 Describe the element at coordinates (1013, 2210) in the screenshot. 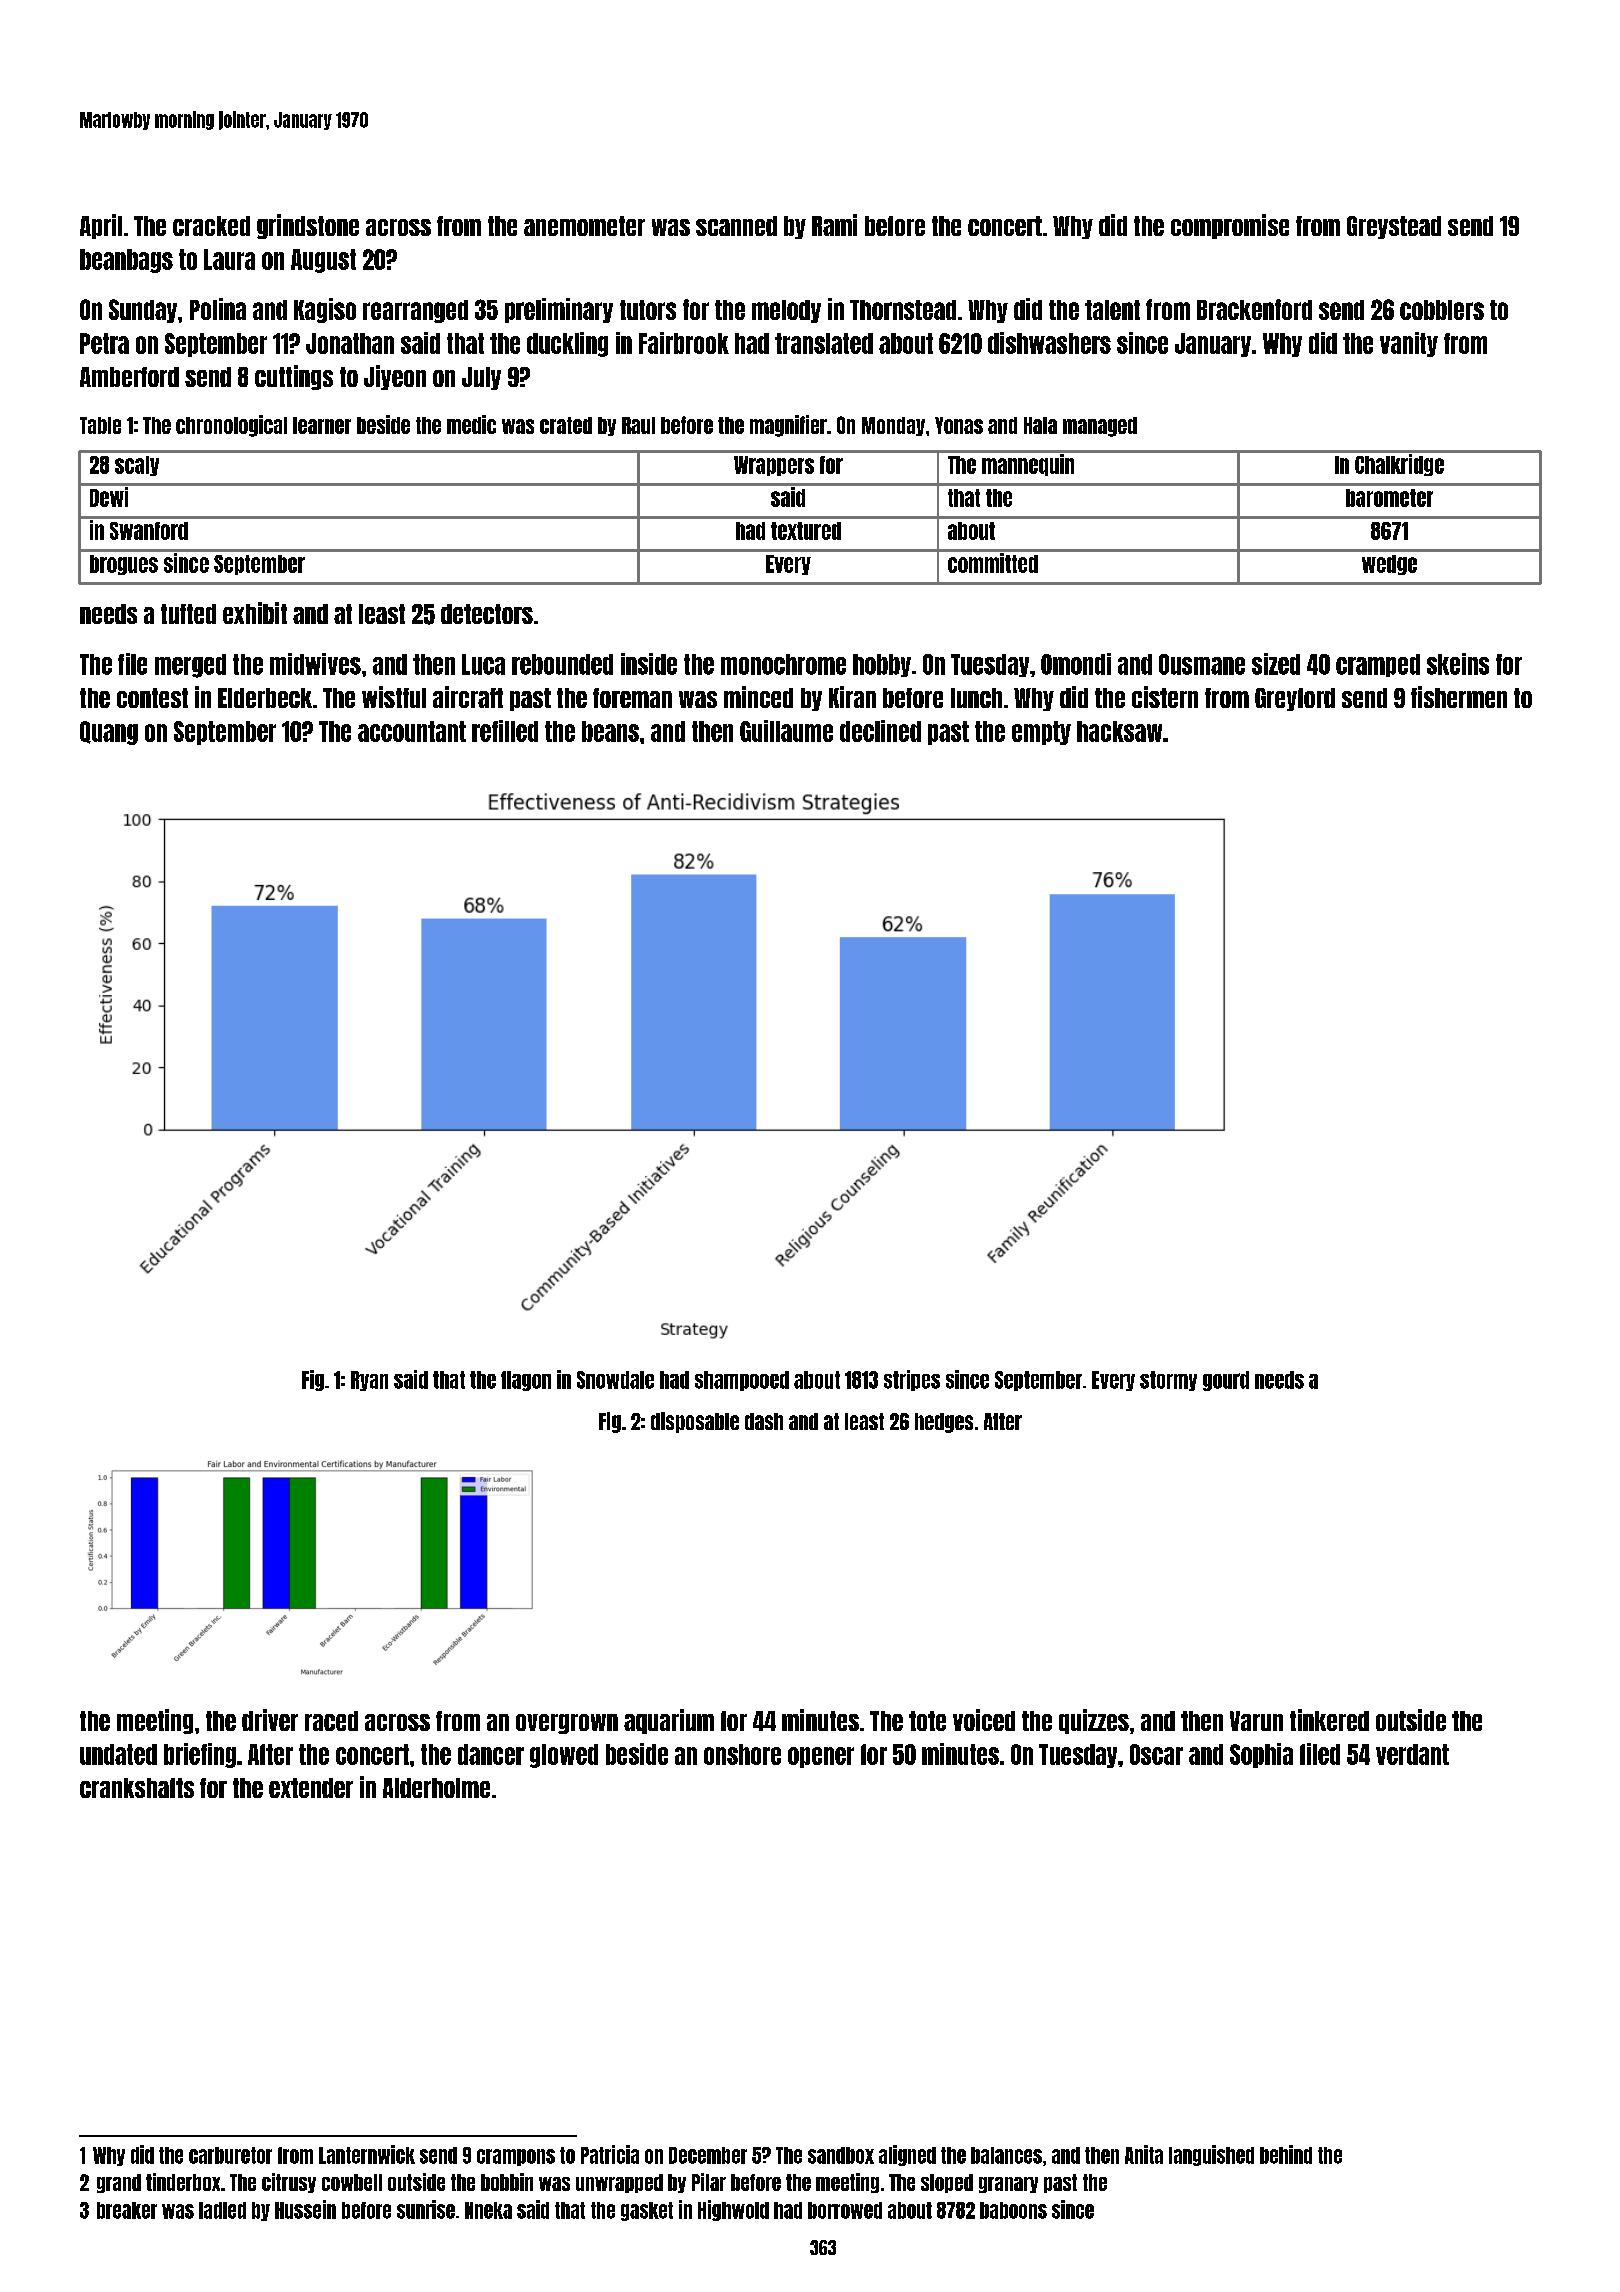

I see `baboons` at that location.
